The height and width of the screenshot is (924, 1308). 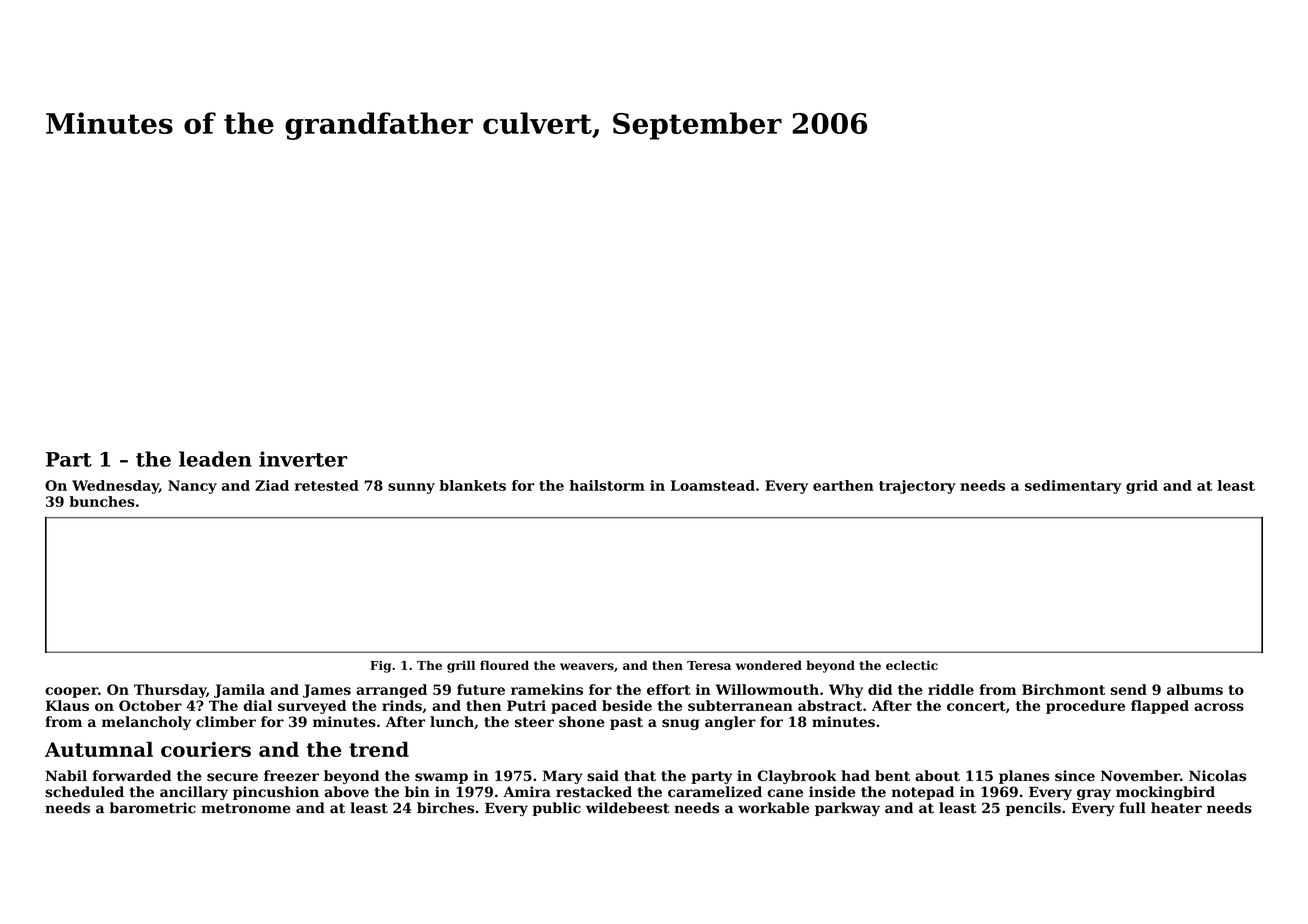 I want to click on birches, so click(x=445, y=808).
